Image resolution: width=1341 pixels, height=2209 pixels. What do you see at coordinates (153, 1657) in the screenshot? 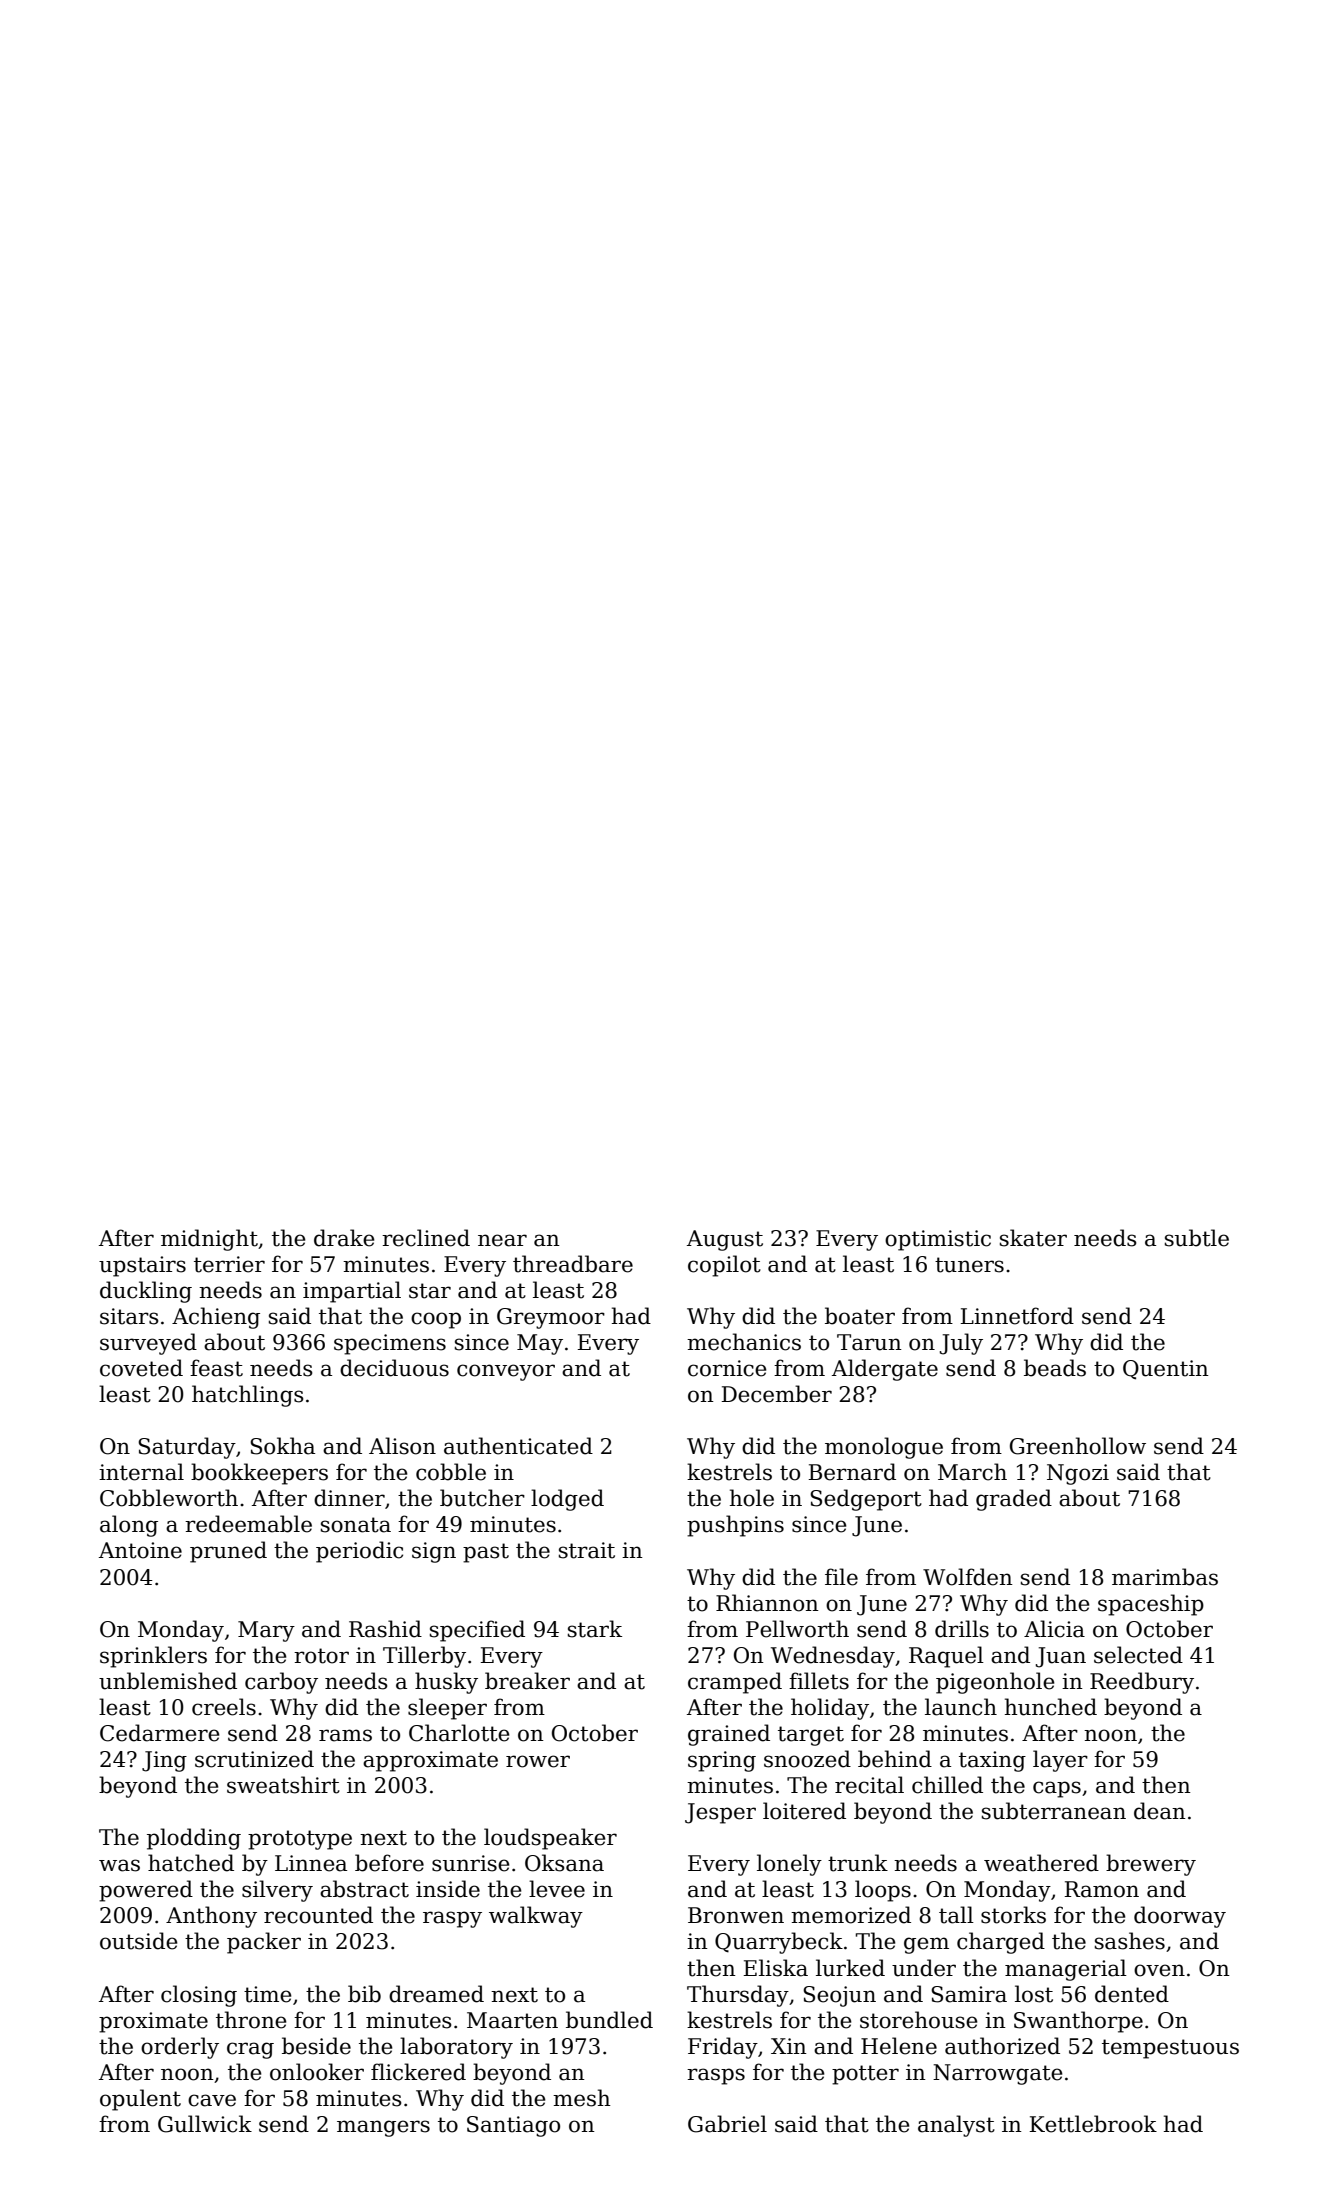
I see `sprinklers` at bounding box center [153, 1657].
